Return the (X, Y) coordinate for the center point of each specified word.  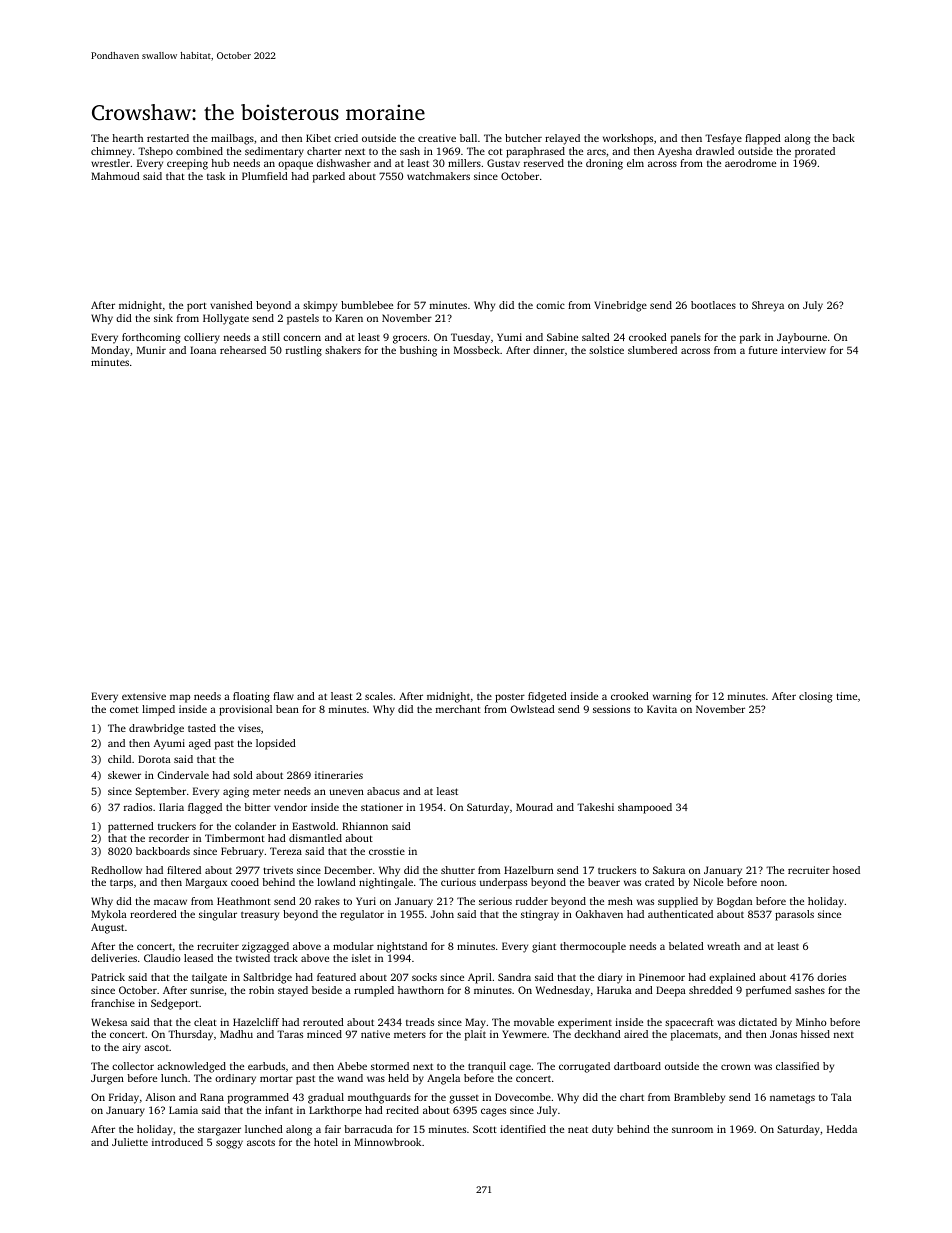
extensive (144, 696)
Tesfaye (723, 139)
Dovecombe (523, 1097)
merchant (458, 709)
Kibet (318, 138)
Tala (841, 1097)
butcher (523, 138)
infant (279, 1110)
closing (816, 697)
